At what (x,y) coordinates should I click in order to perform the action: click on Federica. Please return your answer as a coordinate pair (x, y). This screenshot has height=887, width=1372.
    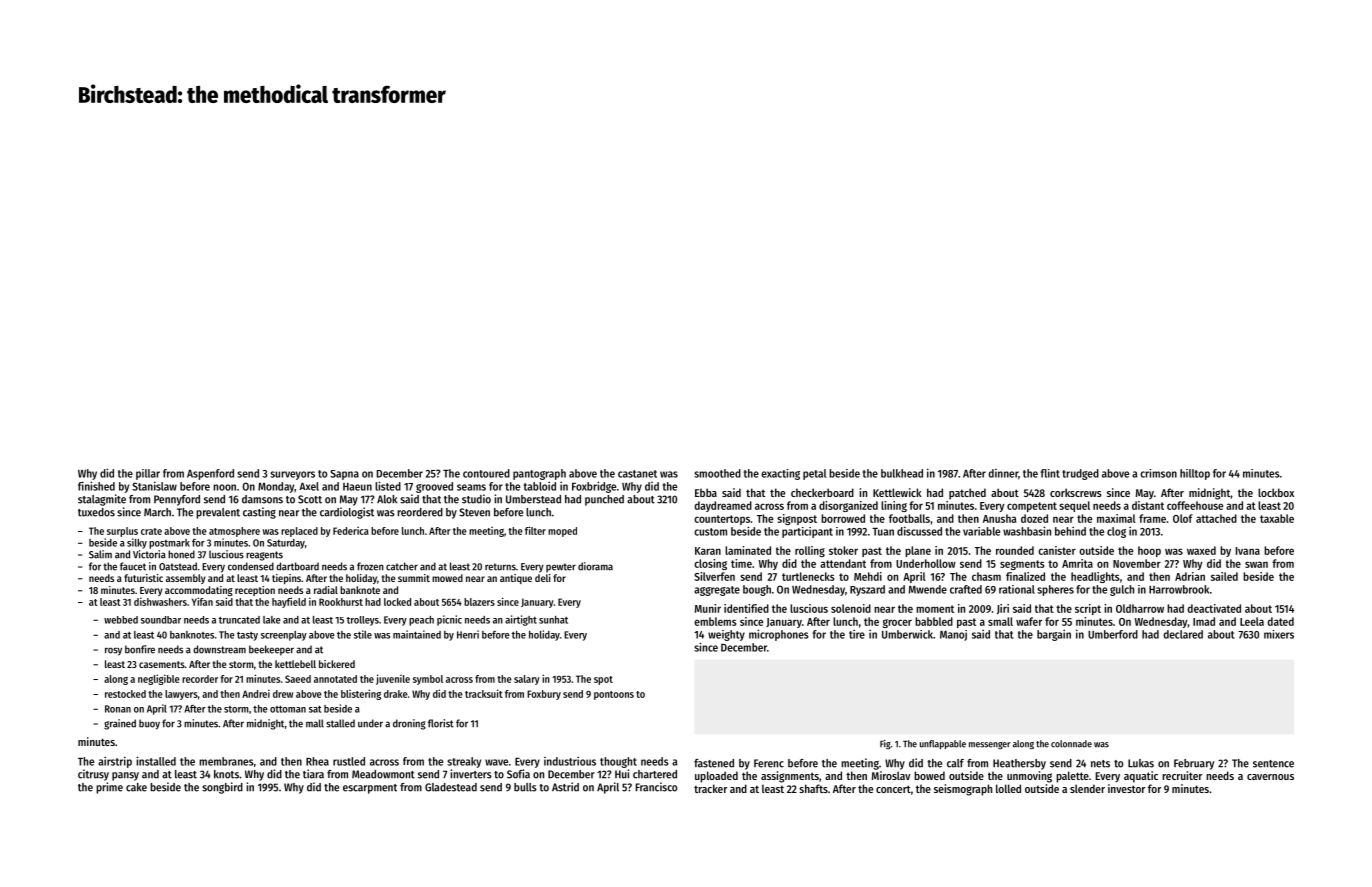
    Looking at the image, I should click on (351, 531).
